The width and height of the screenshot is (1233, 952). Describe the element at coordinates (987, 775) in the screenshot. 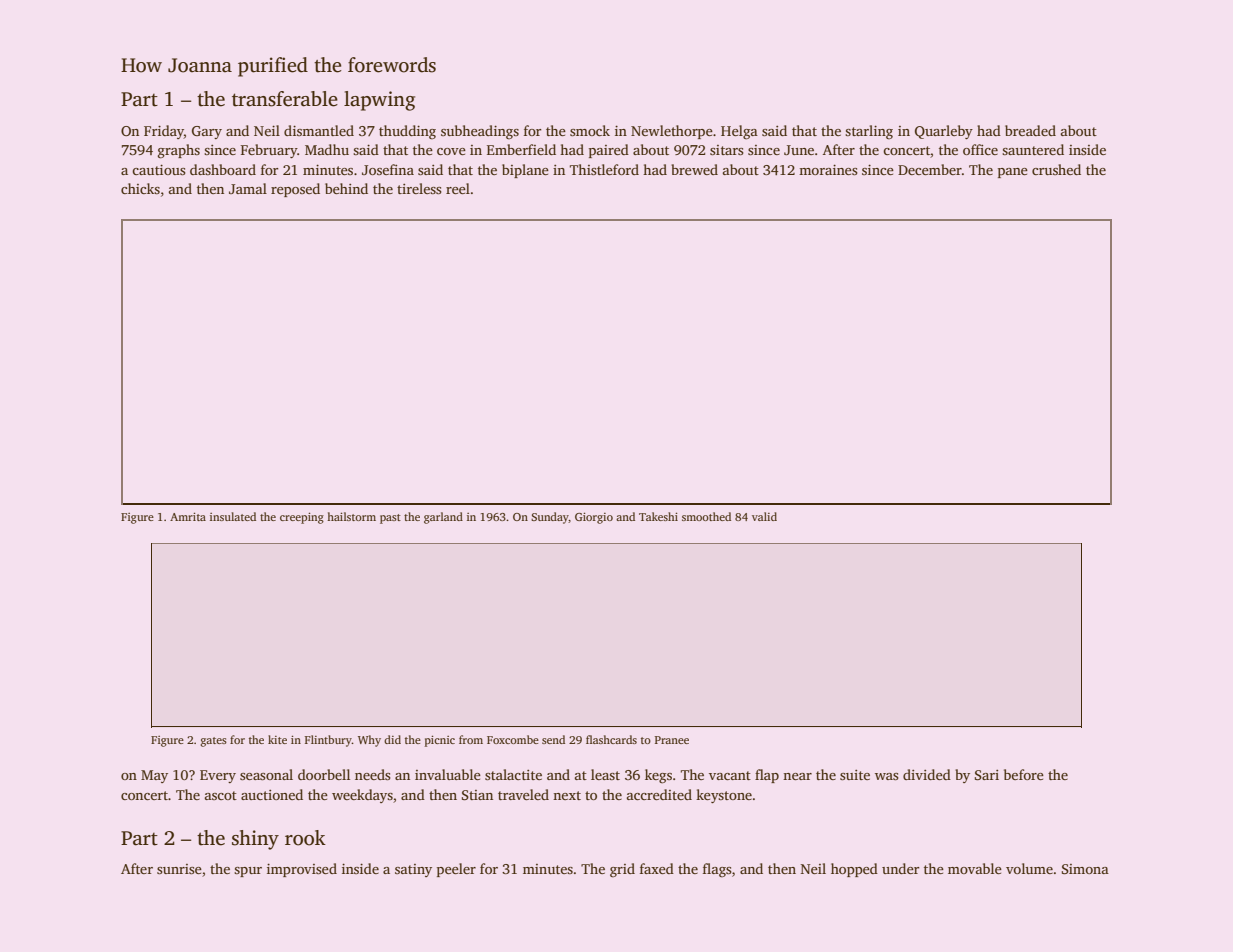

I see `Sari` at that location.
